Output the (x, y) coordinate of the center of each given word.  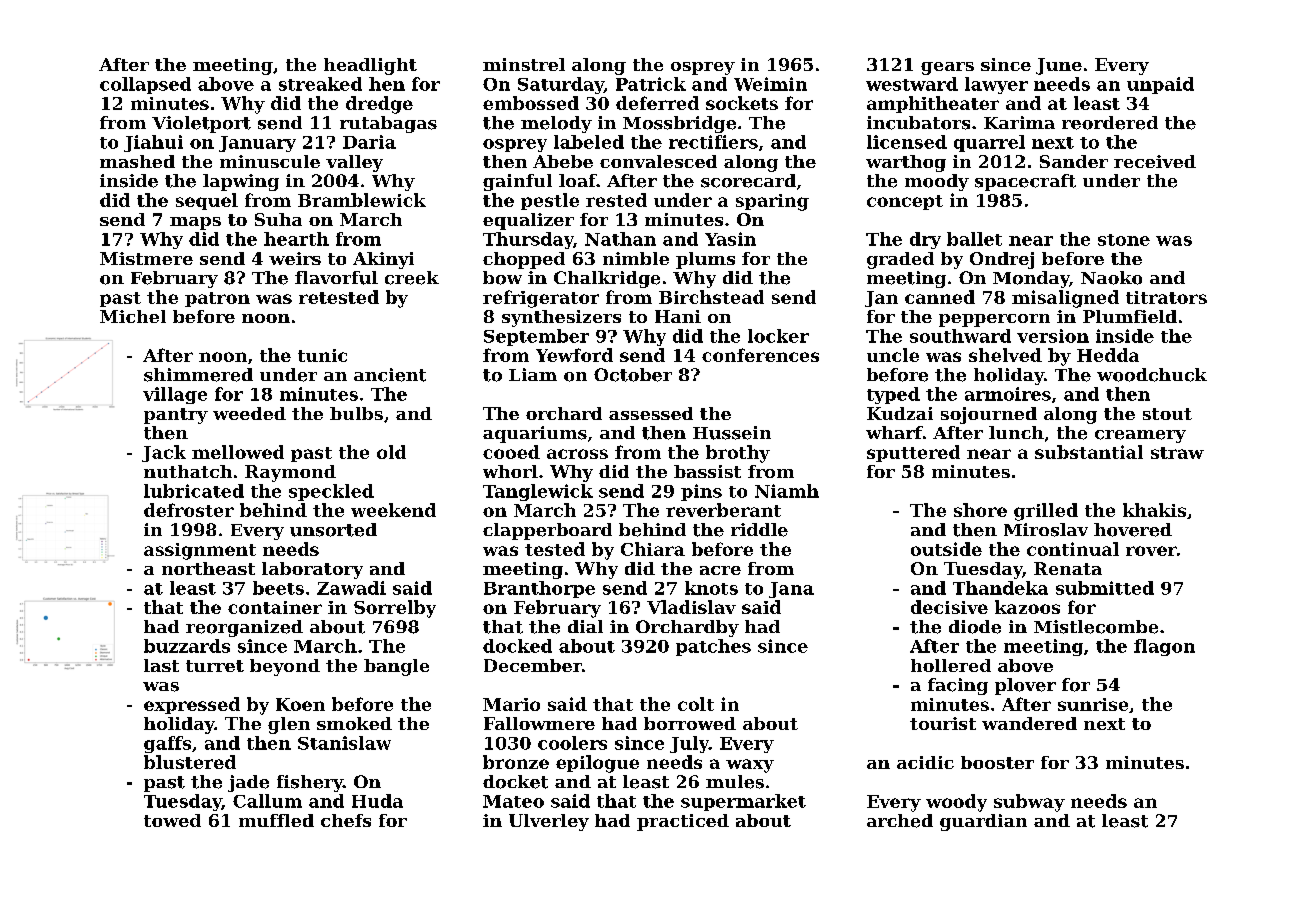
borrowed (690, 723)
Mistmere (146, 258)
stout (1167, 414)
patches (713, 647)
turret (215, 666)
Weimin (770, 84)
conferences (760, 355)
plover (1025, 686)
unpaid (1160, 85)
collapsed (145, 85)
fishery (310, 783)
